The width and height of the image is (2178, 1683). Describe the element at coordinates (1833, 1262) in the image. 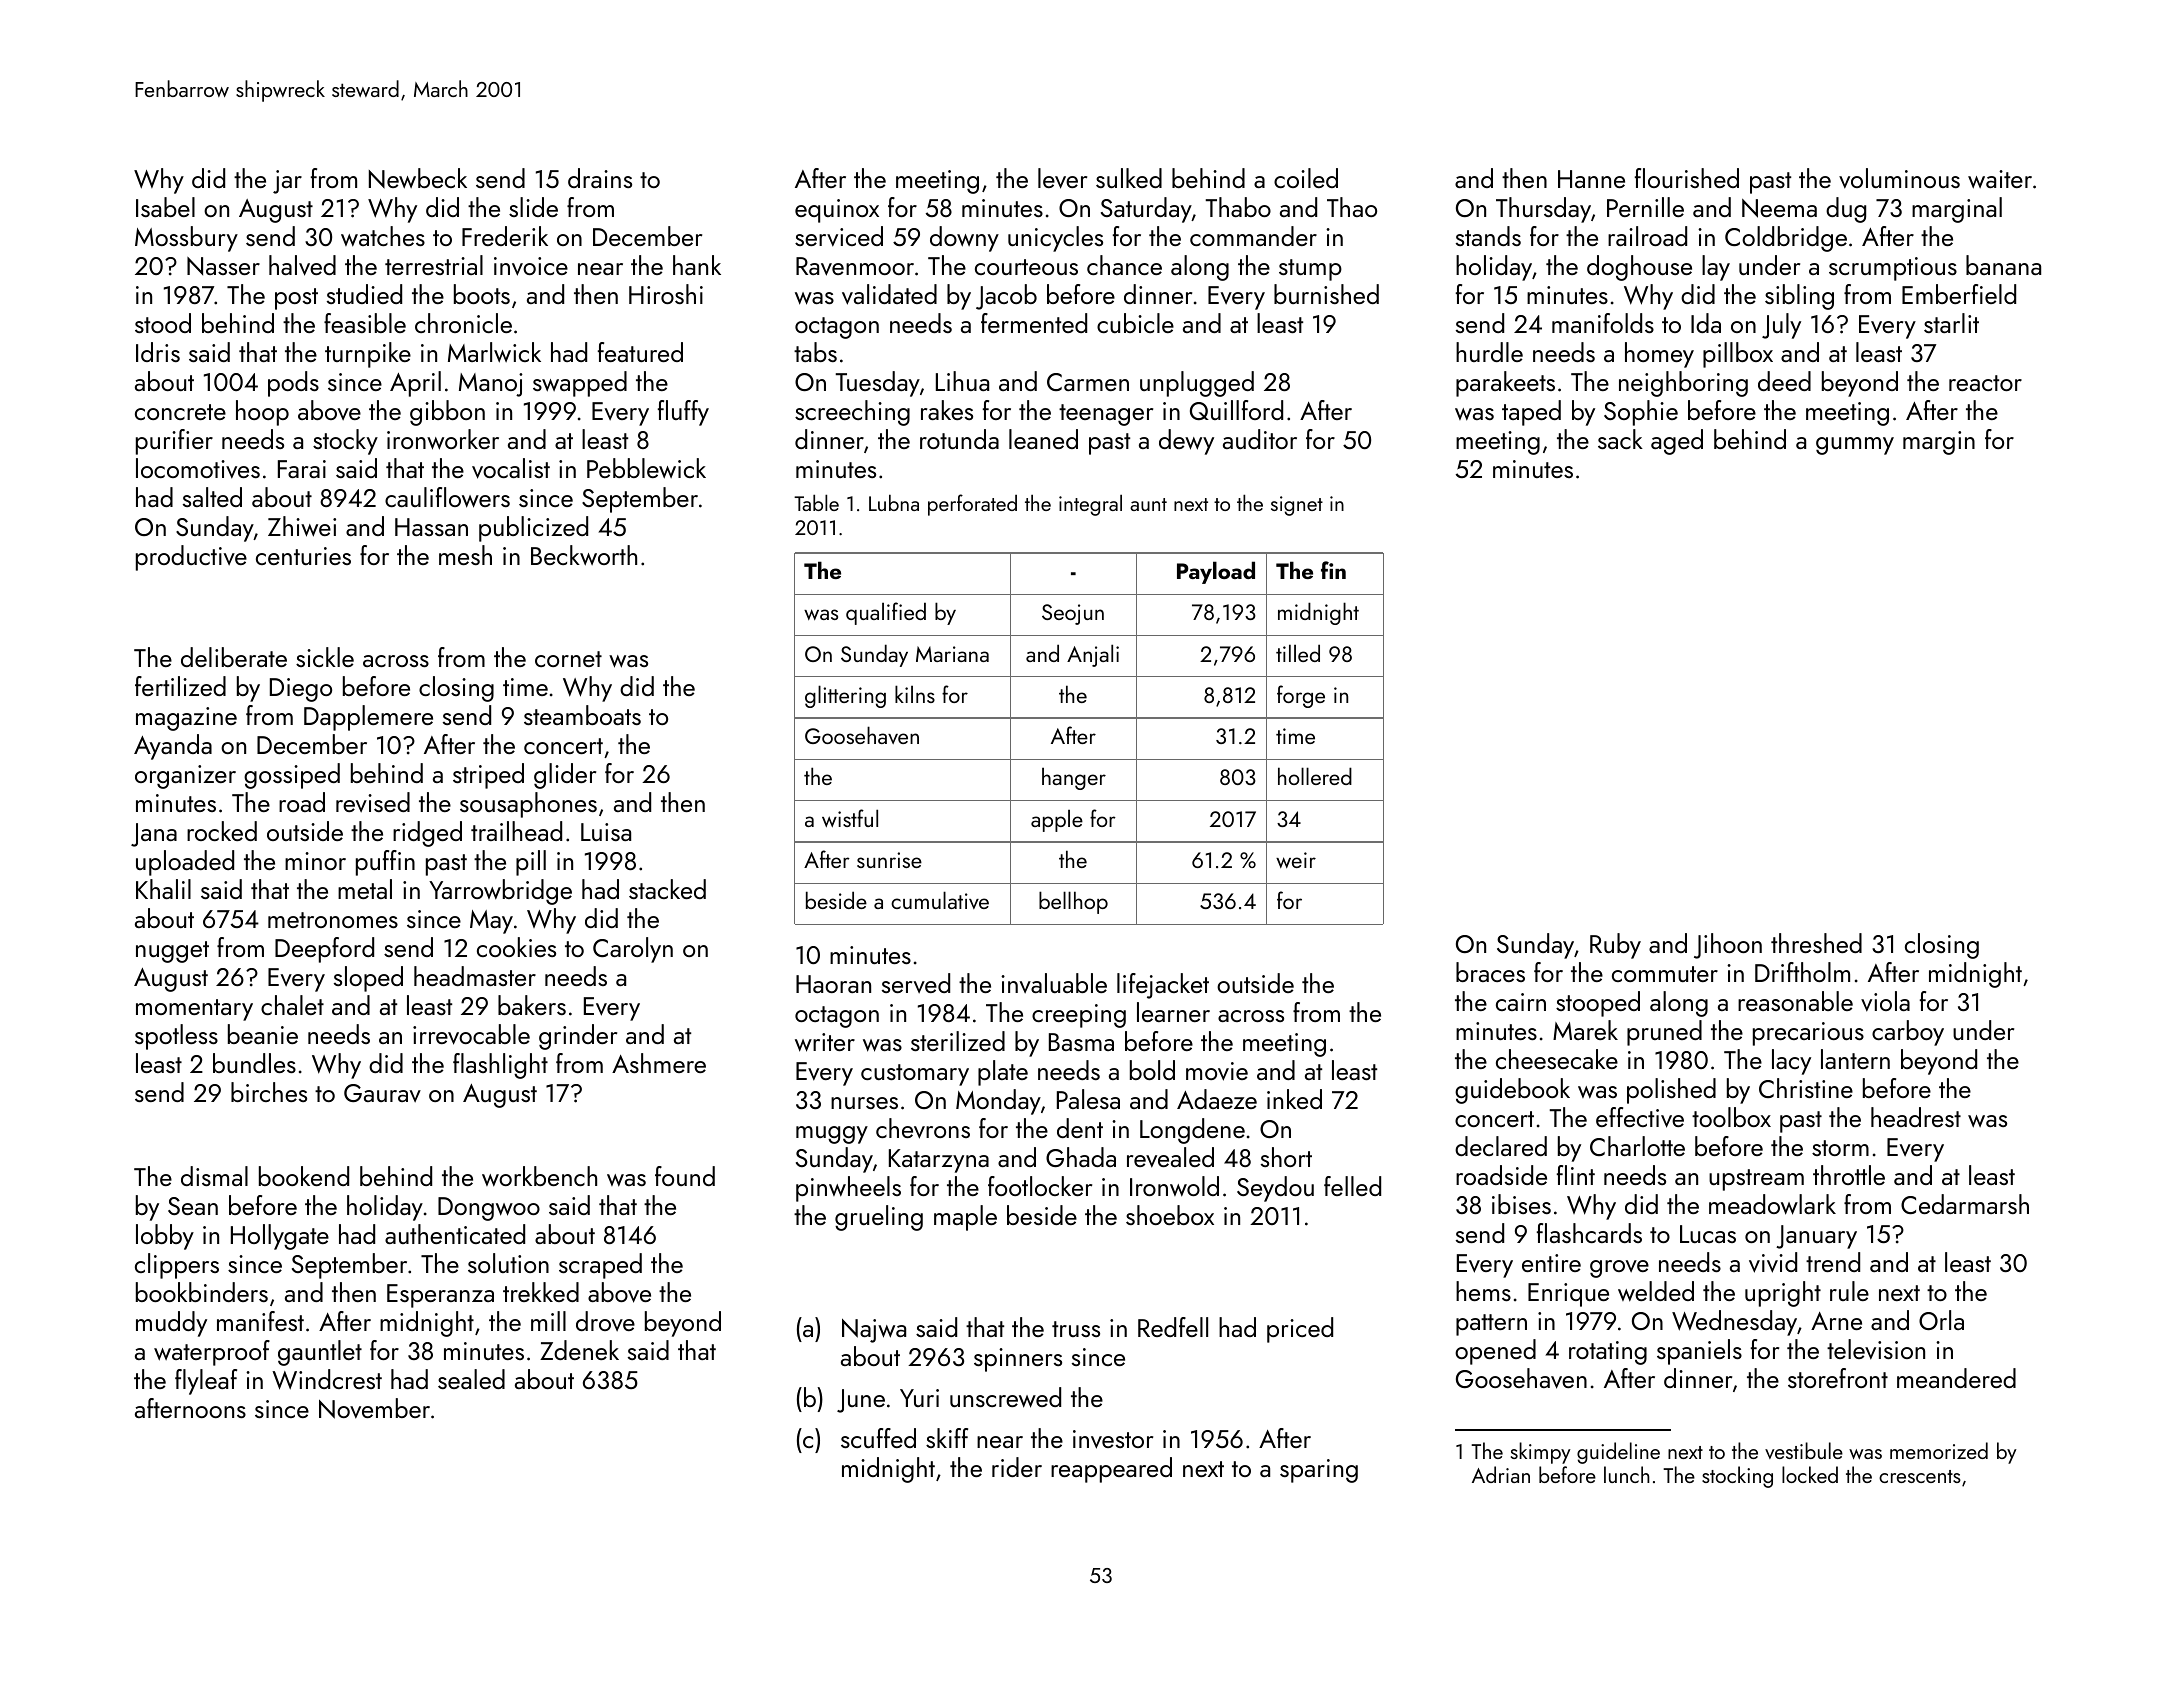

I see `trend` at that location.
